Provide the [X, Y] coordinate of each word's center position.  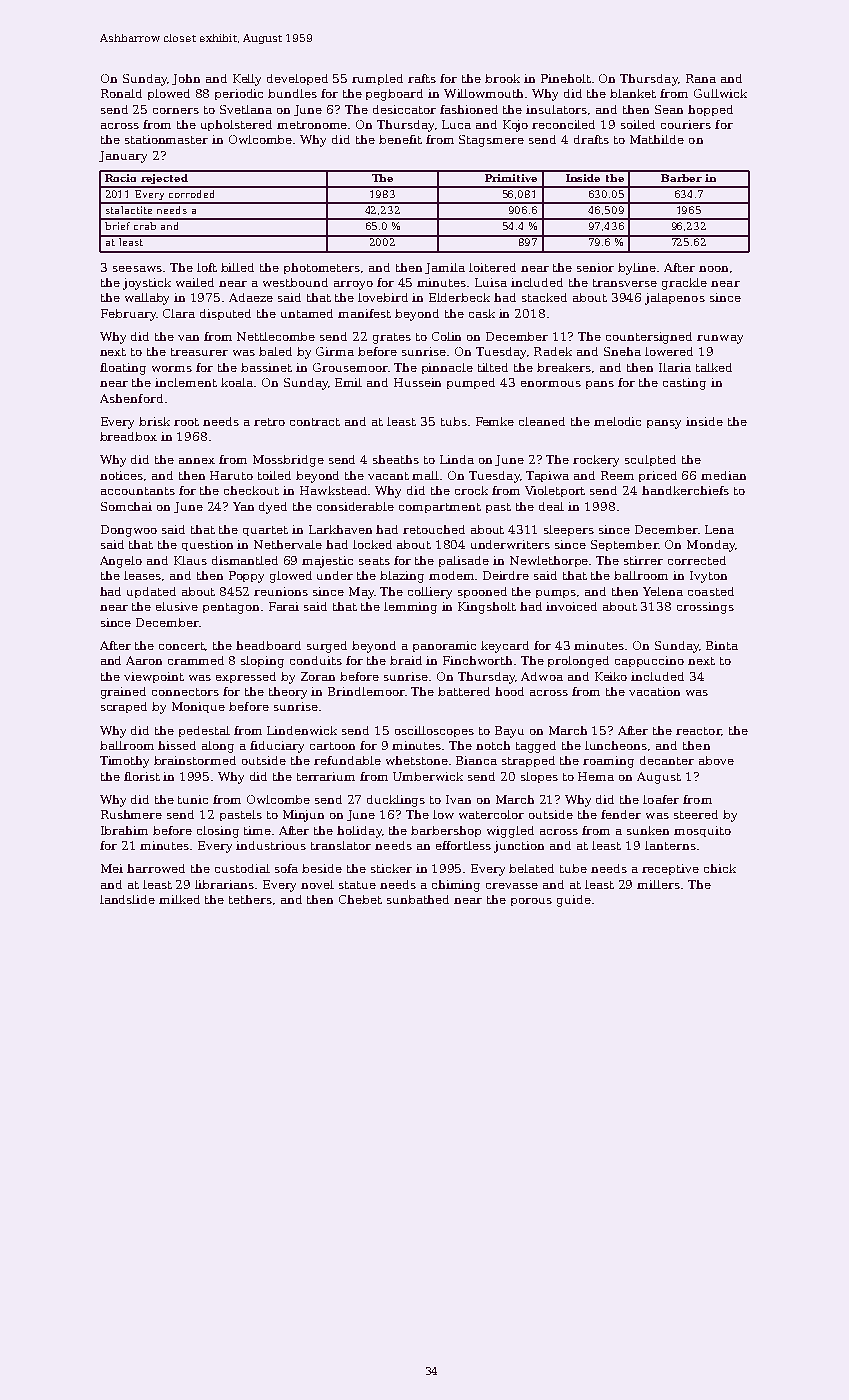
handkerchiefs [685, 490]
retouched [434, 529]
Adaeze [251, 297]
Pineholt [566, 78]
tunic [193, 799]
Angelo [121, 562]
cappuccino [649, 661]
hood [509, 691]
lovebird [383, 297]
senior [595, 267]
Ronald [121, 93]
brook [502, 78]
